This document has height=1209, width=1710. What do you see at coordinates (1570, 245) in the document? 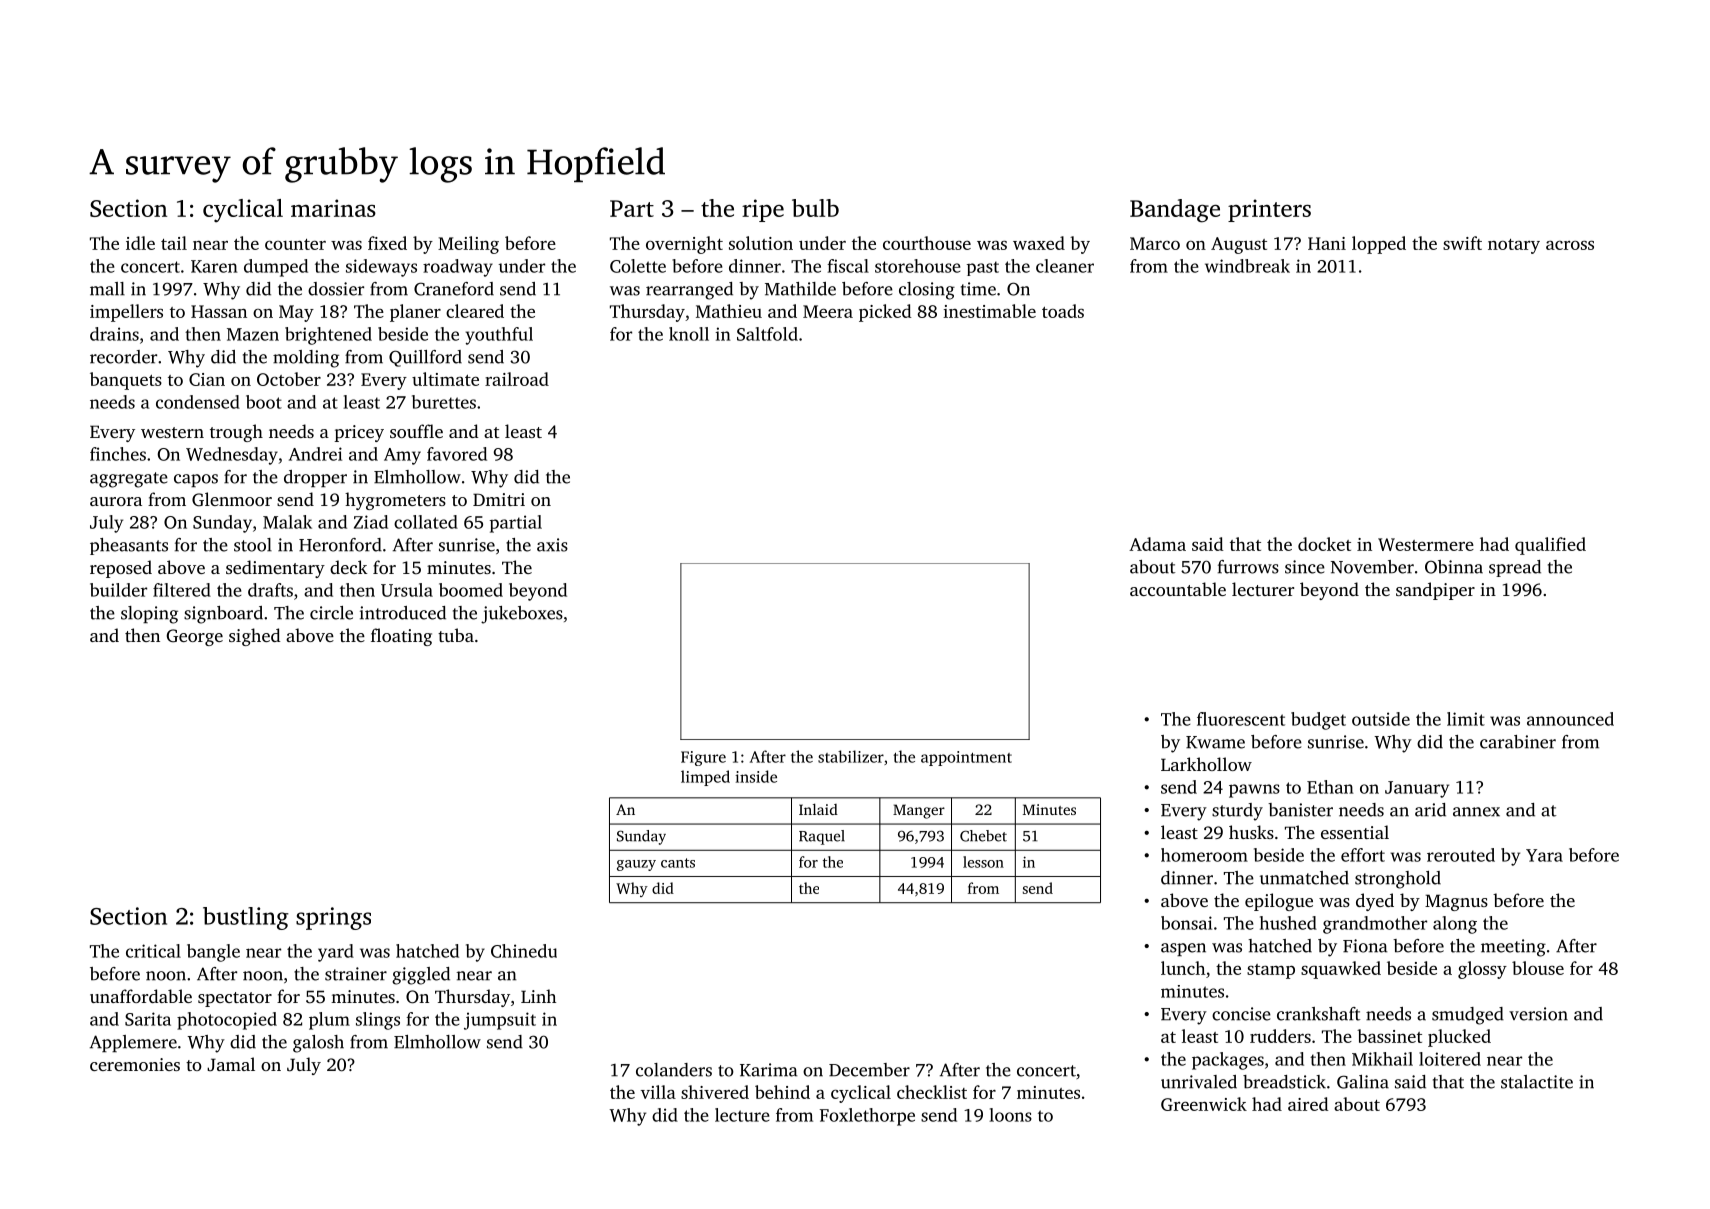
I see `across` at bounding box center [1570, 245].
